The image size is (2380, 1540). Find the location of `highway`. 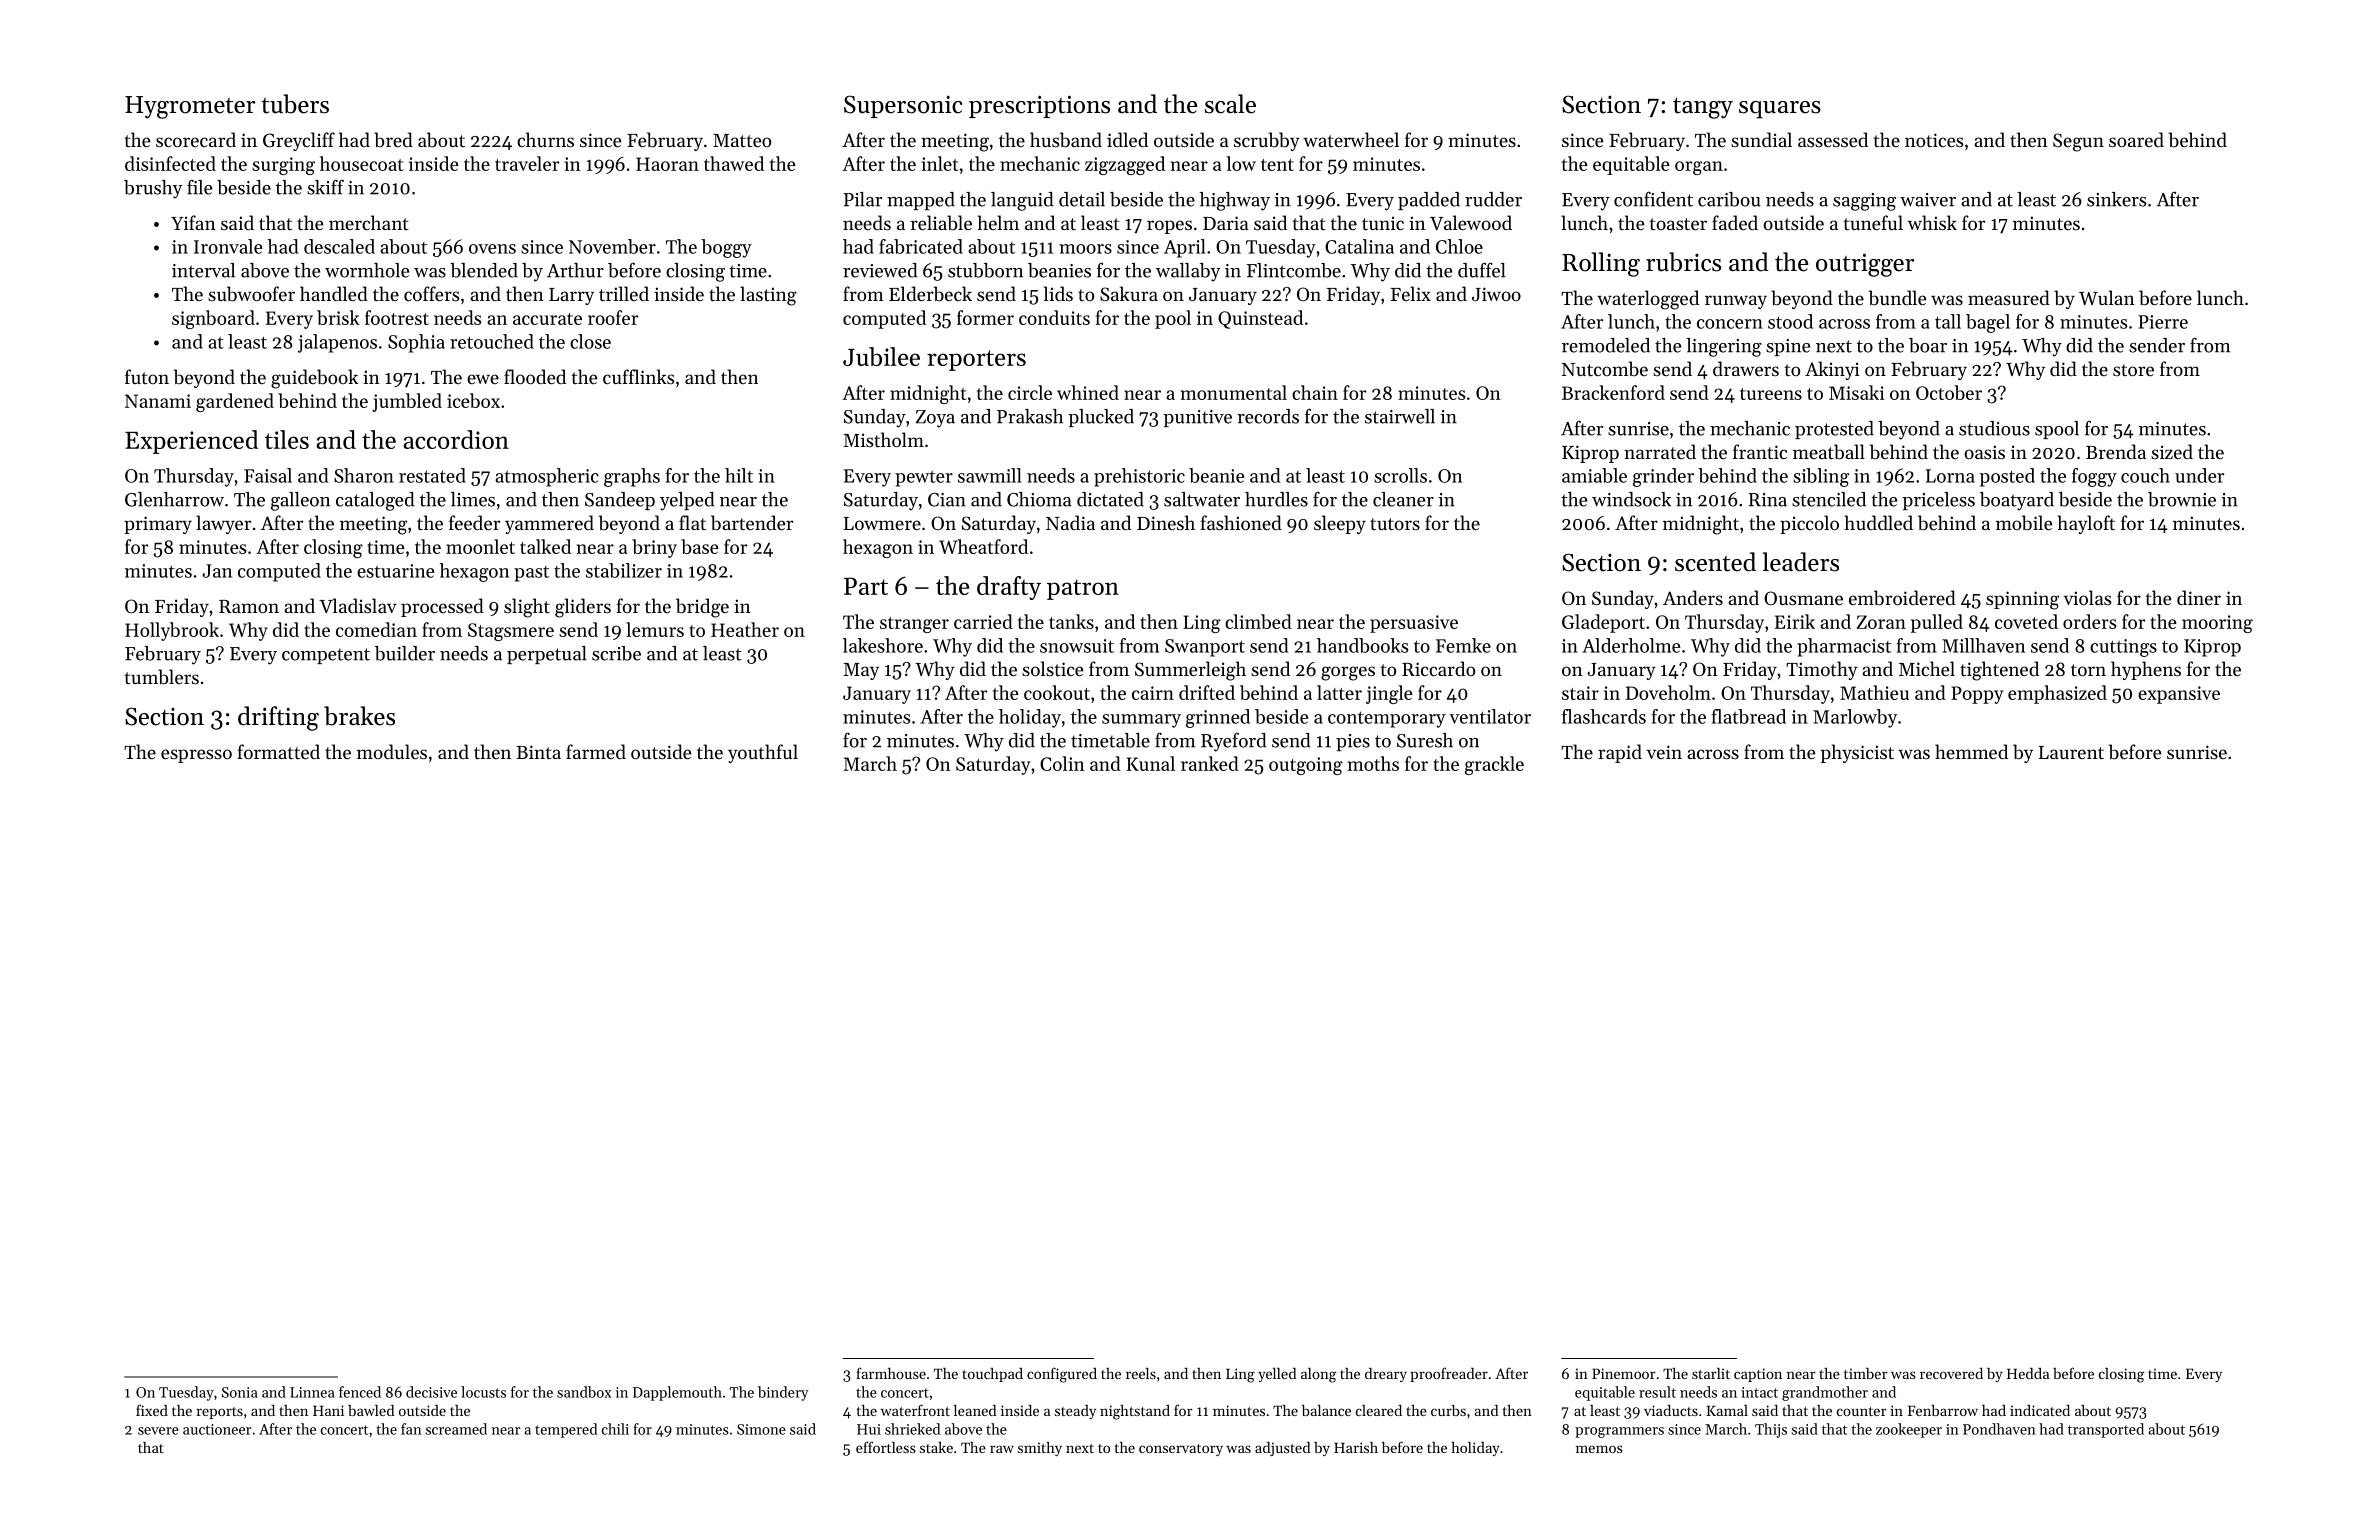

highway is located at coordinates (1235, 201).
